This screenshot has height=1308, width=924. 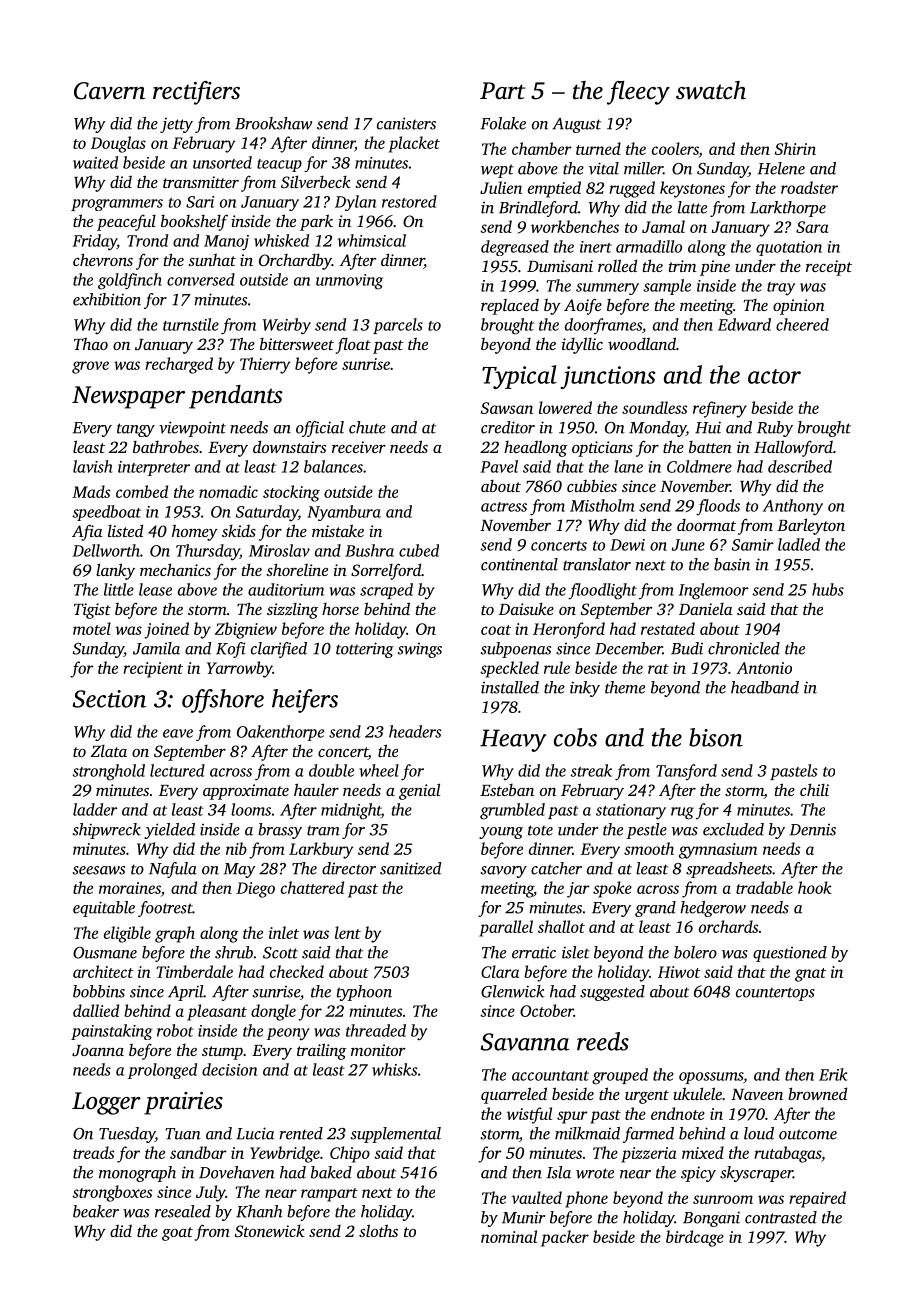 What do you see at coordinates (499, 466) in the screenshot?
I see `Pavel` at bounding box center [499, 466].
